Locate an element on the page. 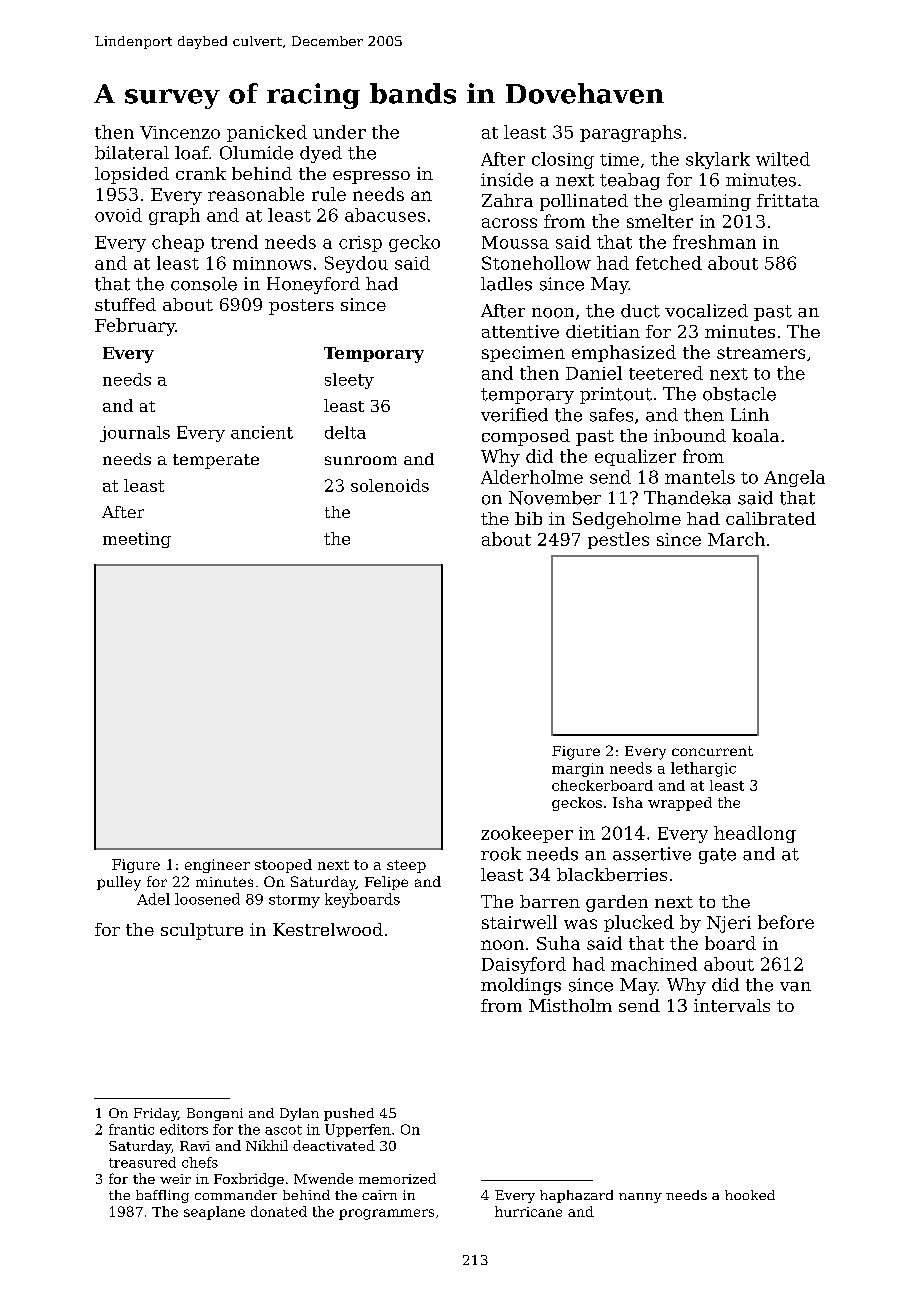 The image size is (924, 1314). ladles is located at coordinates (506, 284).
